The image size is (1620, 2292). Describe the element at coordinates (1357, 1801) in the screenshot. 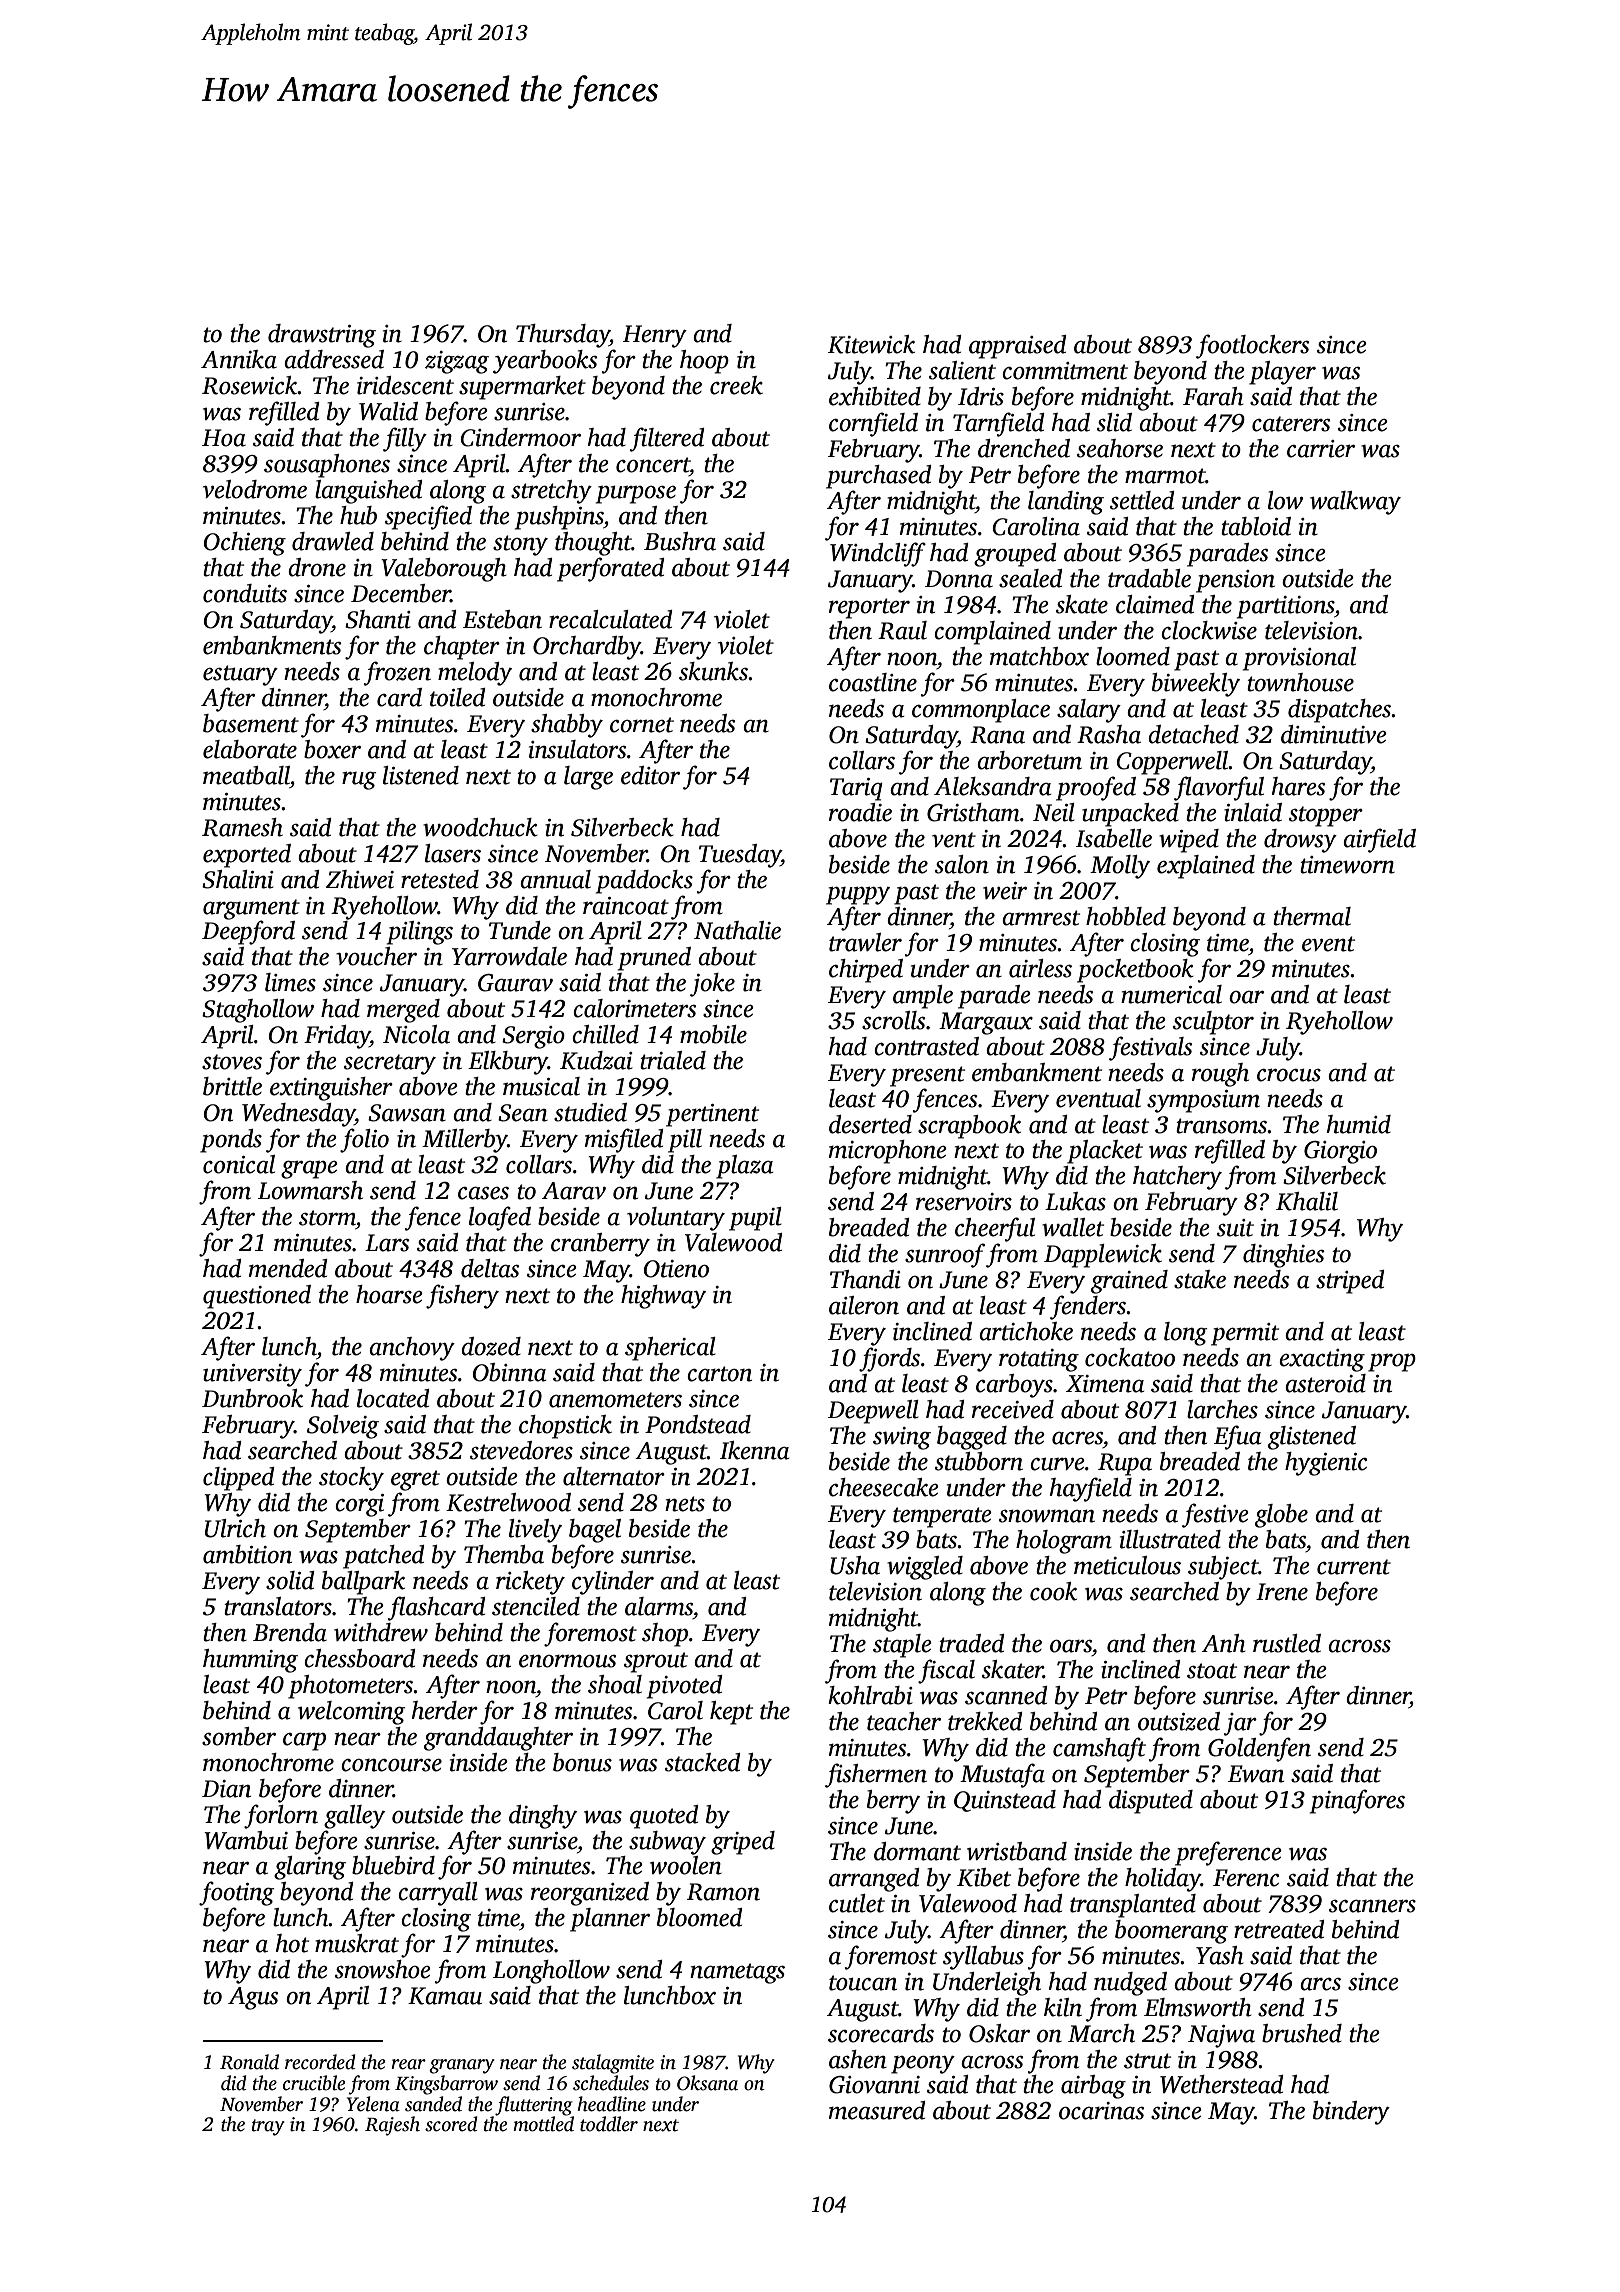

I see `pinafores` at that location.
